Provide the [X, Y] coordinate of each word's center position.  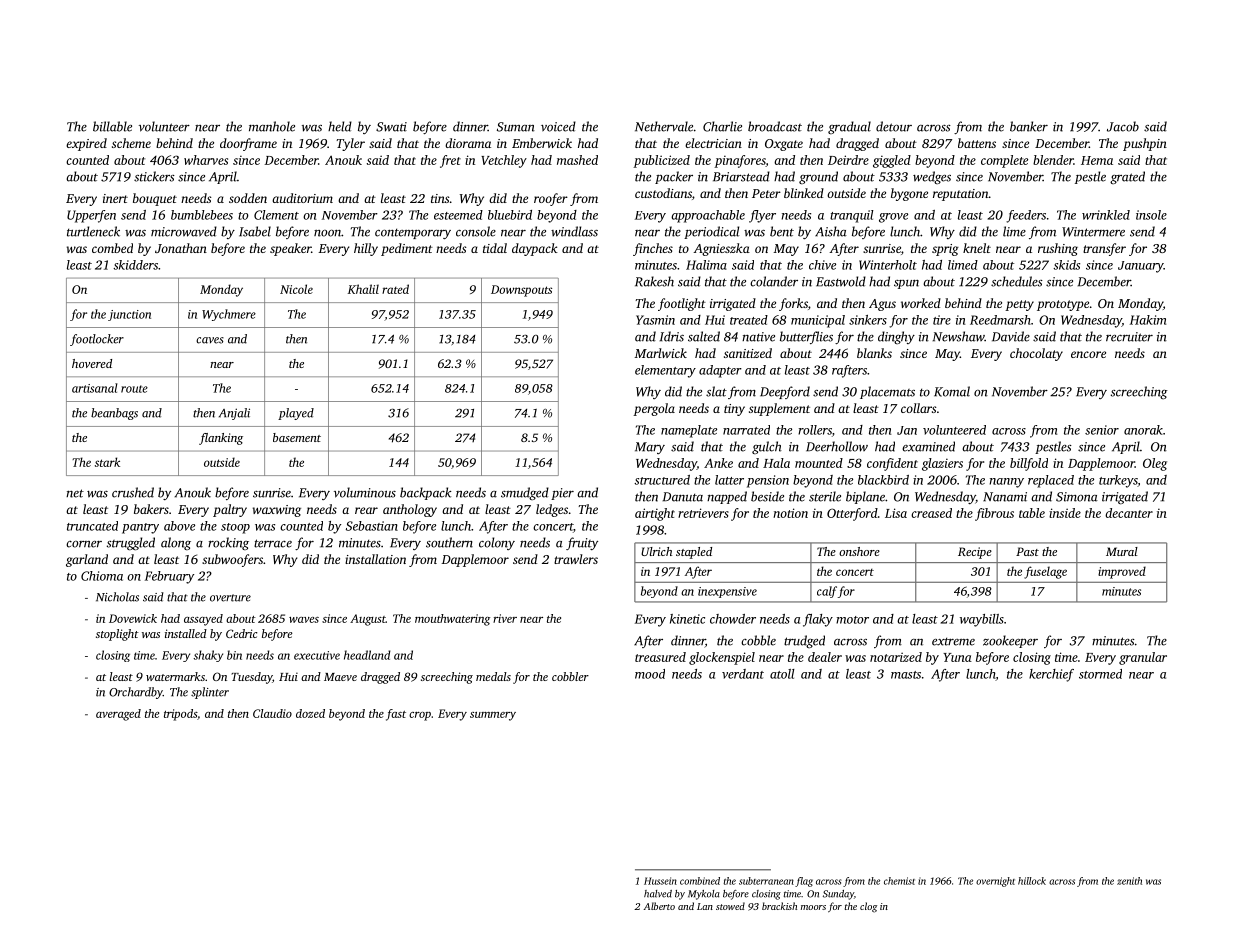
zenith [1129, 881]
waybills [982, 620]
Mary [650, 448]
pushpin [1145, 144]
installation [375, 559]
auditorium [302, 198]
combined [700, 881]
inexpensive [727, 592]
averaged [118, 715]
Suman [516, 127]
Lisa [896, 513]
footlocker [97, 340]
